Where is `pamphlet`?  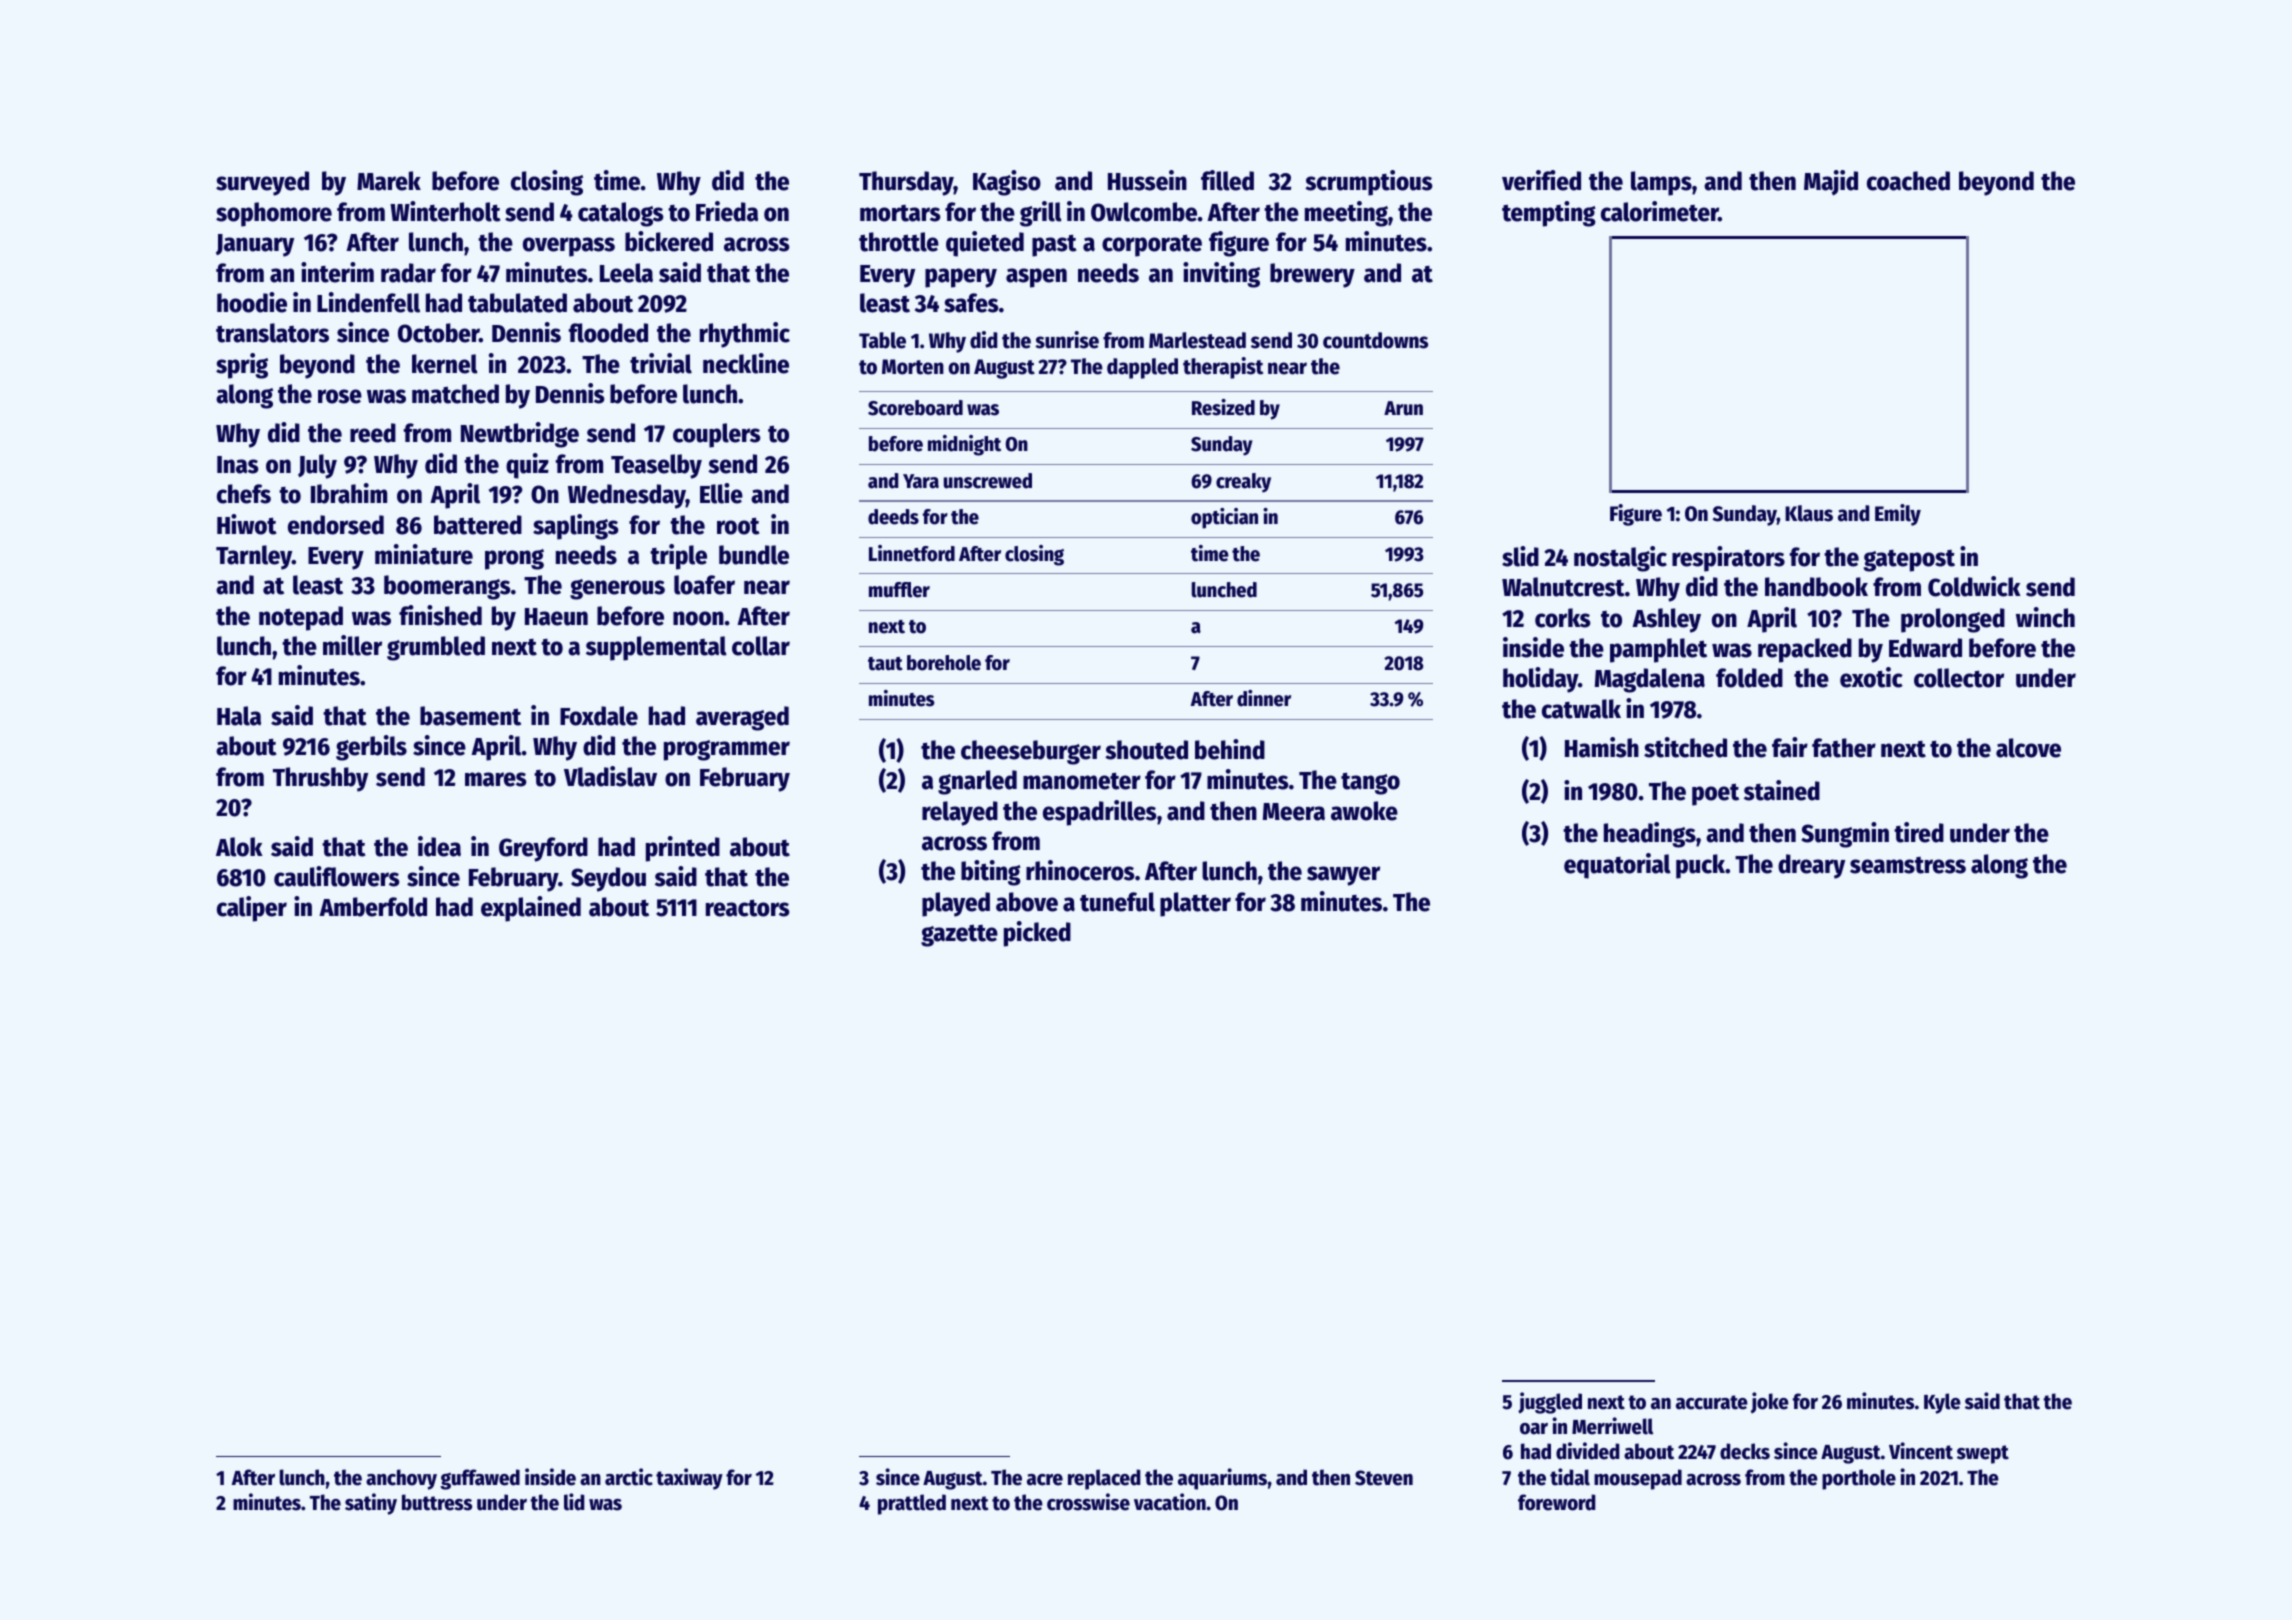 pamphlet is located at coordinates (1658, 650).
